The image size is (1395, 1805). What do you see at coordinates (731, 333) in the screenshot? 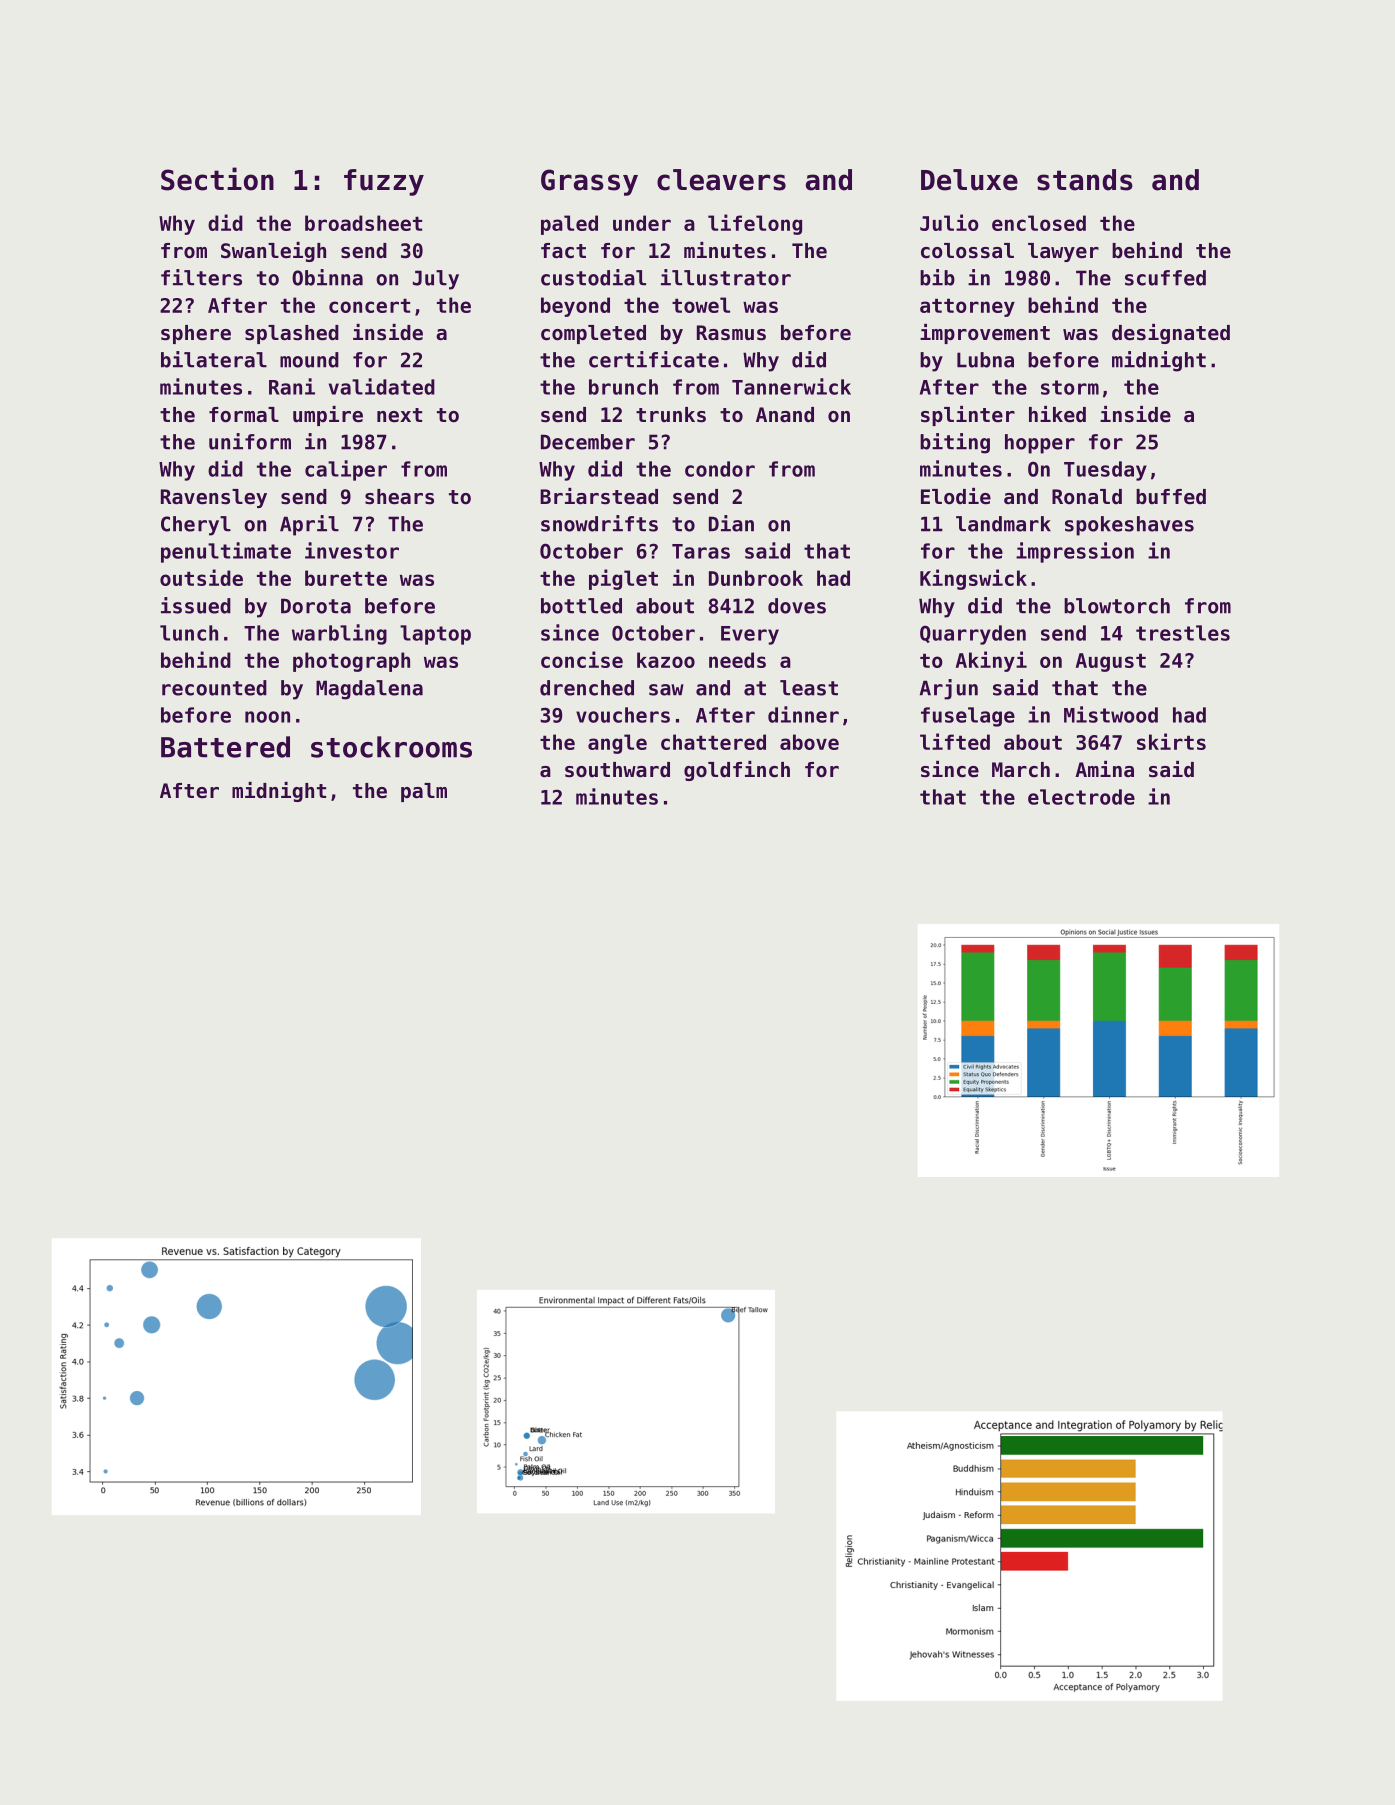
I see `Rasmus` at bounding box center [731, 333].
